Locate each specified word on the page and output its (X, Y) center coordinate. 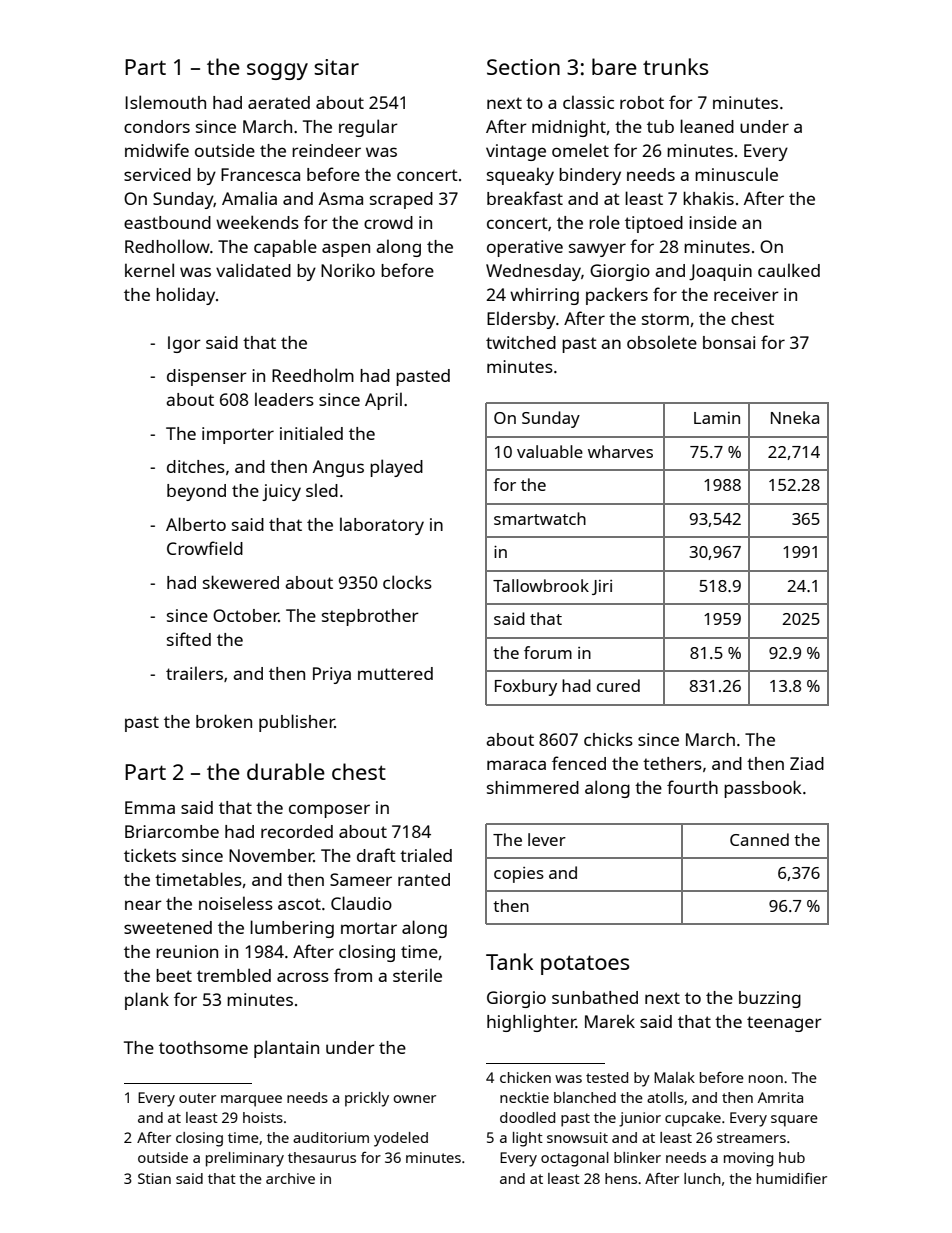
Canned (759, 839)
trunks (675, 66)
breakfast (525, 198)
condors (157, 126)
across (303, 977)
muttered (395, 673)
